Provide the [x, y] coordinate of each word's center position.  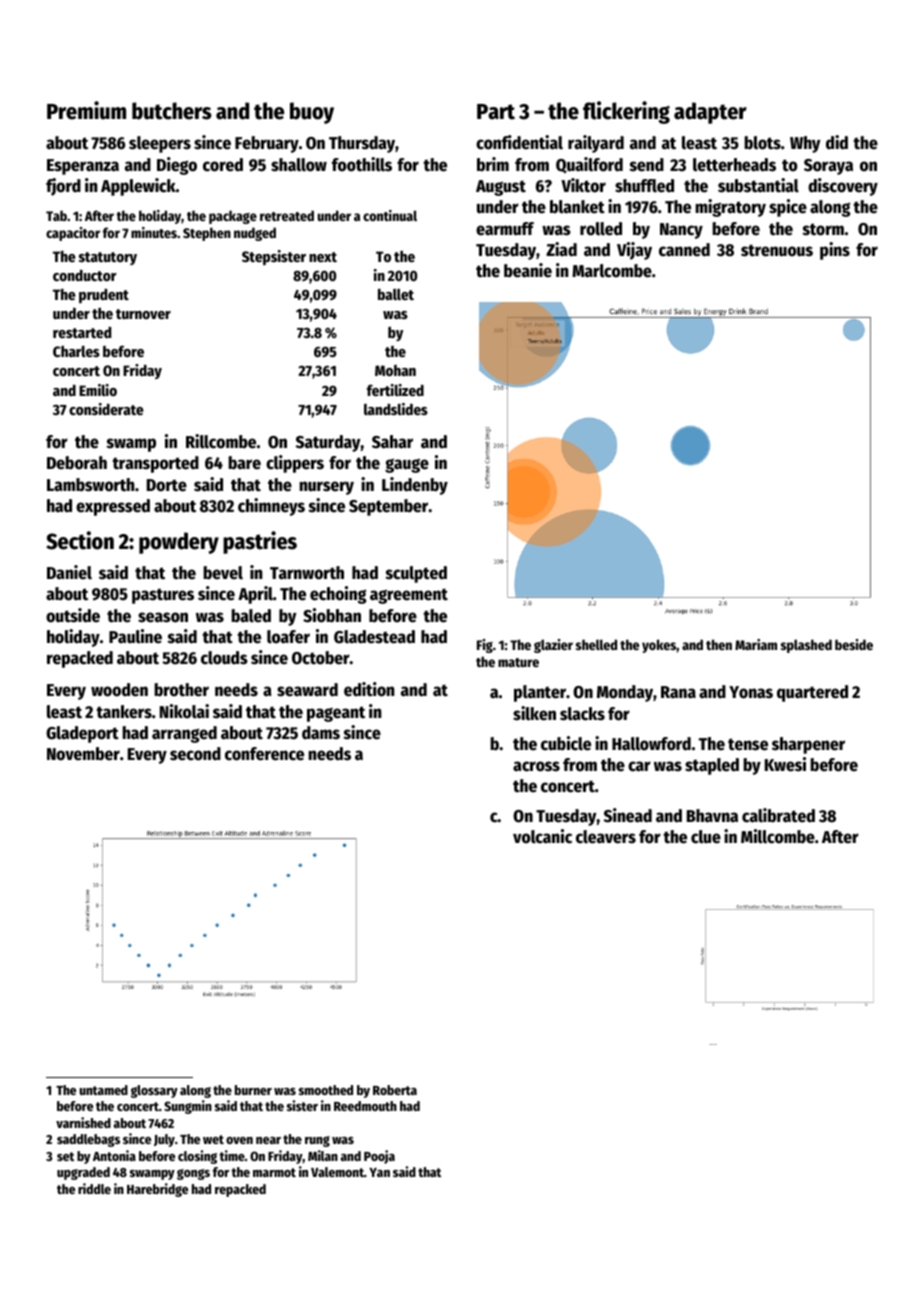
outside [73, 615]
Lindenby [415, 486]
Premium [86, 110]
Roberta [395, 1090]
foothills [362, 164]
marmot [274, 1172]
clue [706, 837]
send [647, 165]
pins [835, 251]
